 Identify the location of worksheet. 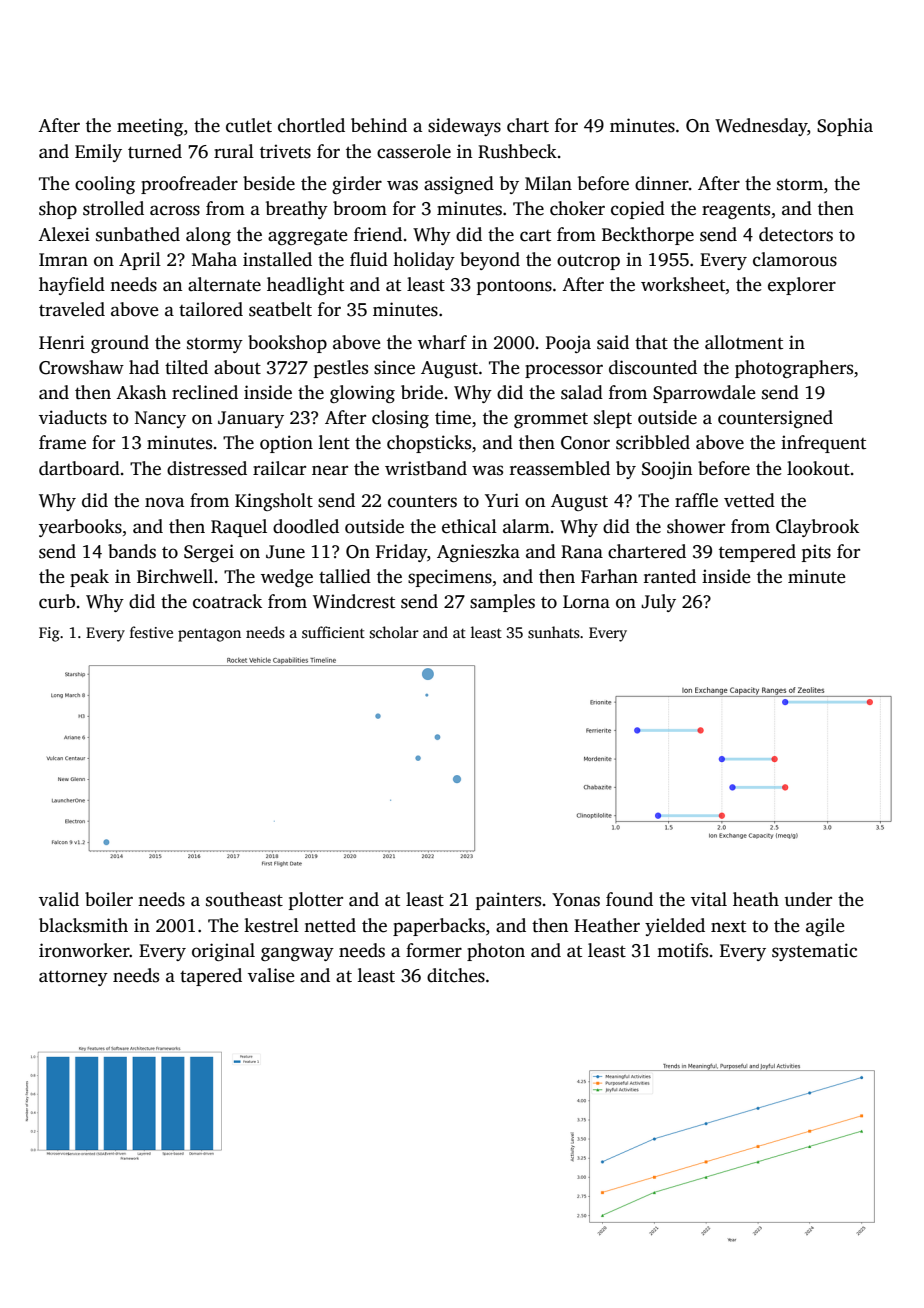
(683, 284).
